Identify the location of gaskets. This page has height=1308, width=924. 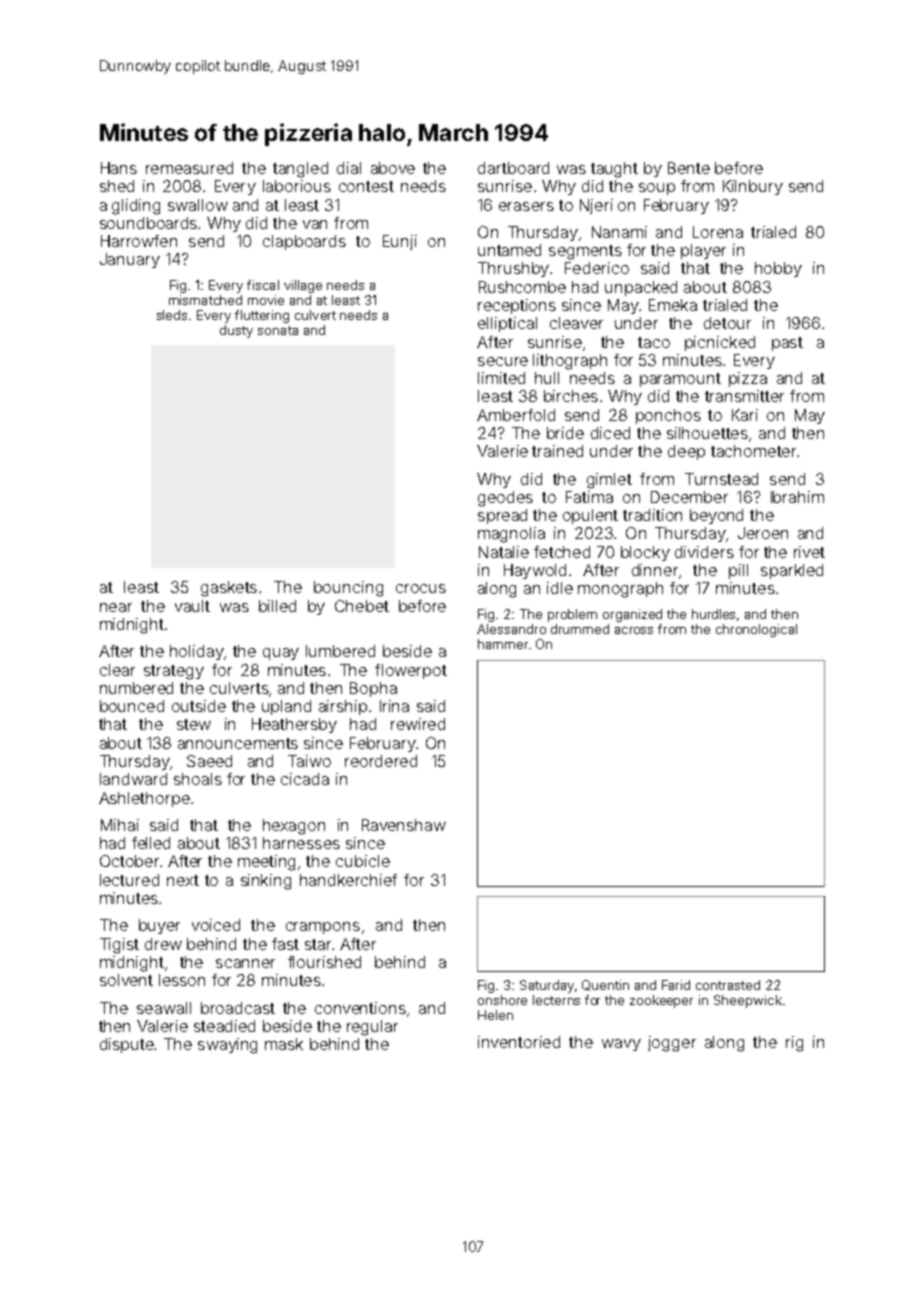
(229, 589).
